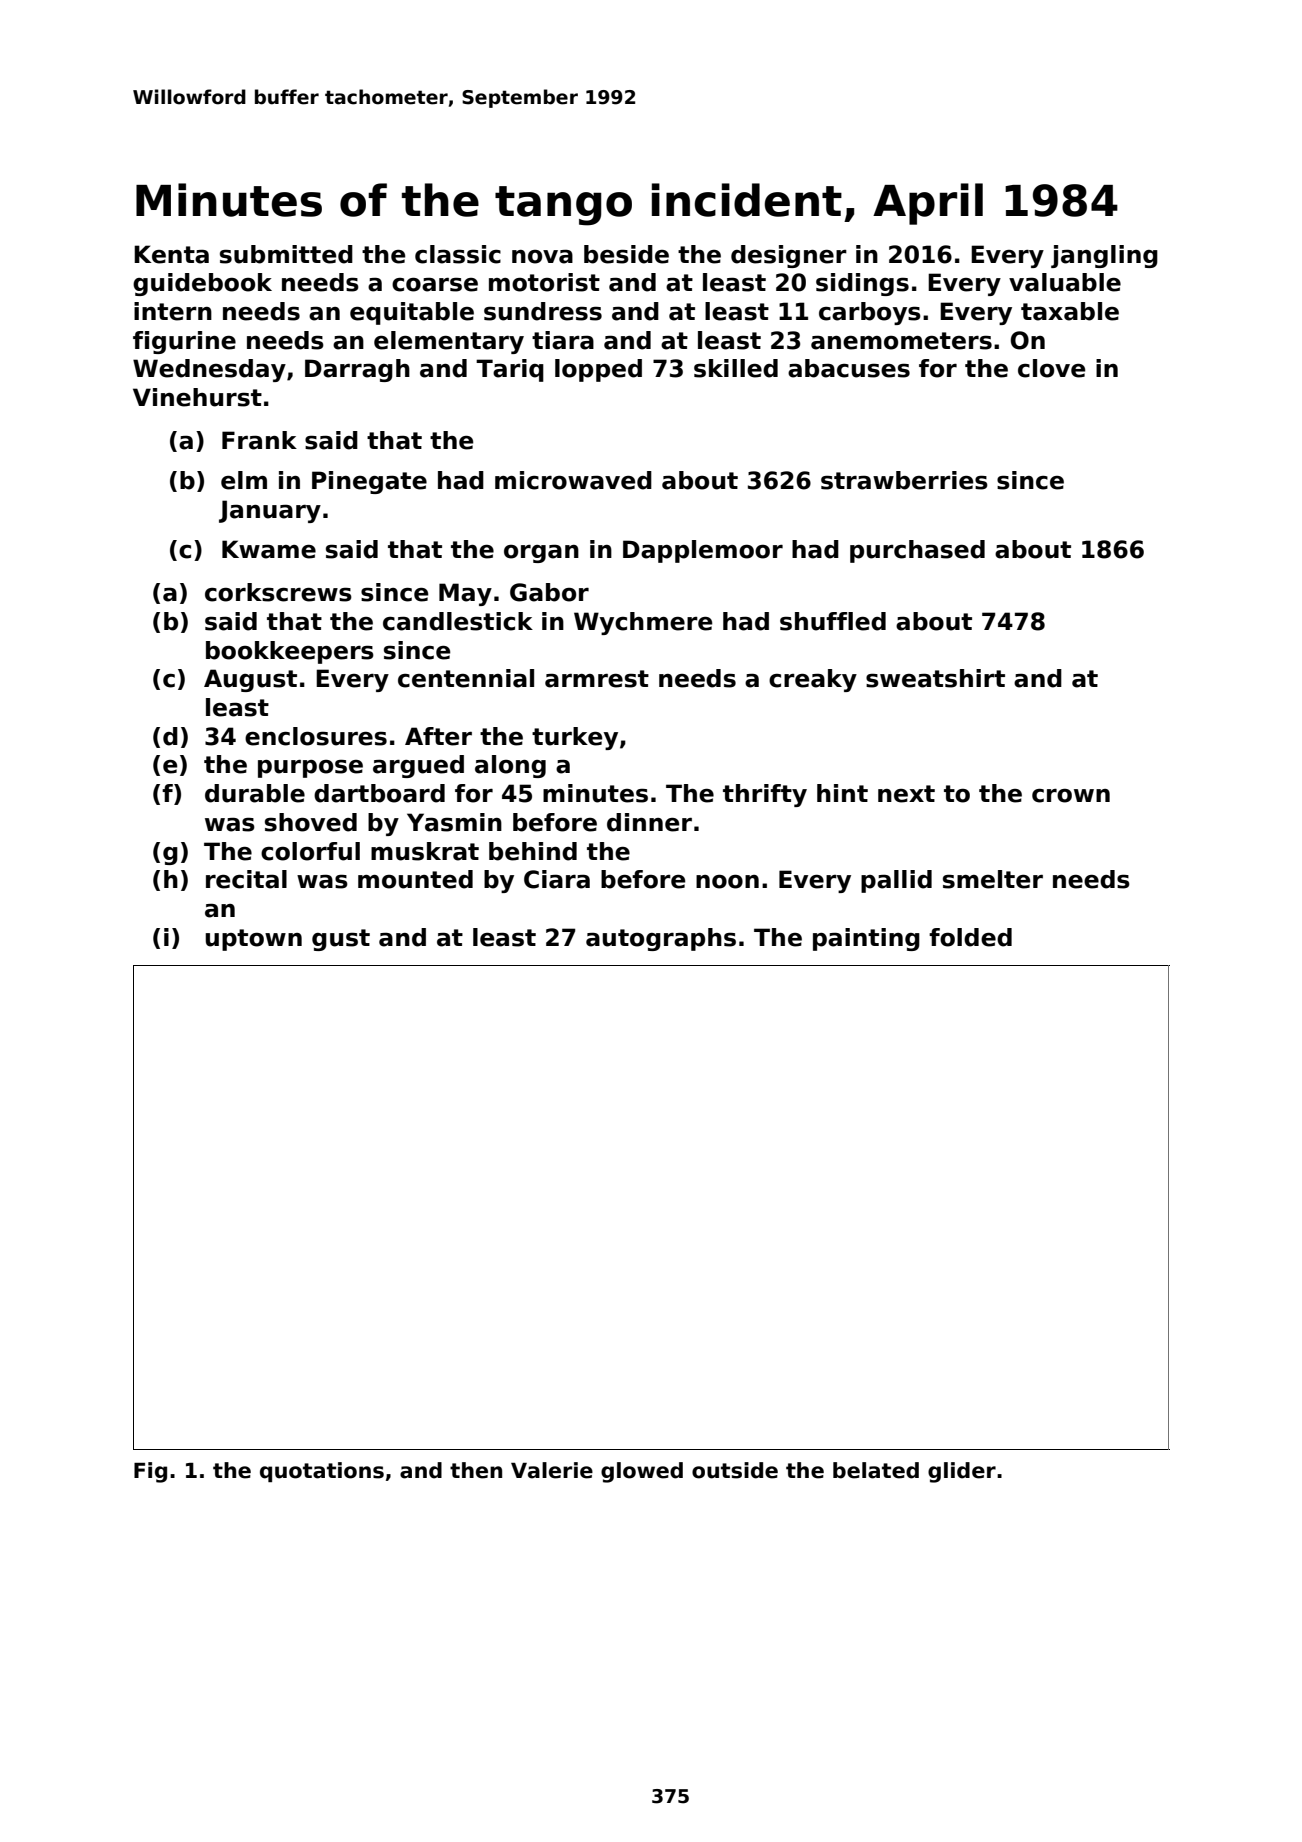 This screenshot has height=1842, width=1302. What do you see at coordinates (310, 769) in the screenshot?
I see `purpose` at bounding box center [310, 769].
